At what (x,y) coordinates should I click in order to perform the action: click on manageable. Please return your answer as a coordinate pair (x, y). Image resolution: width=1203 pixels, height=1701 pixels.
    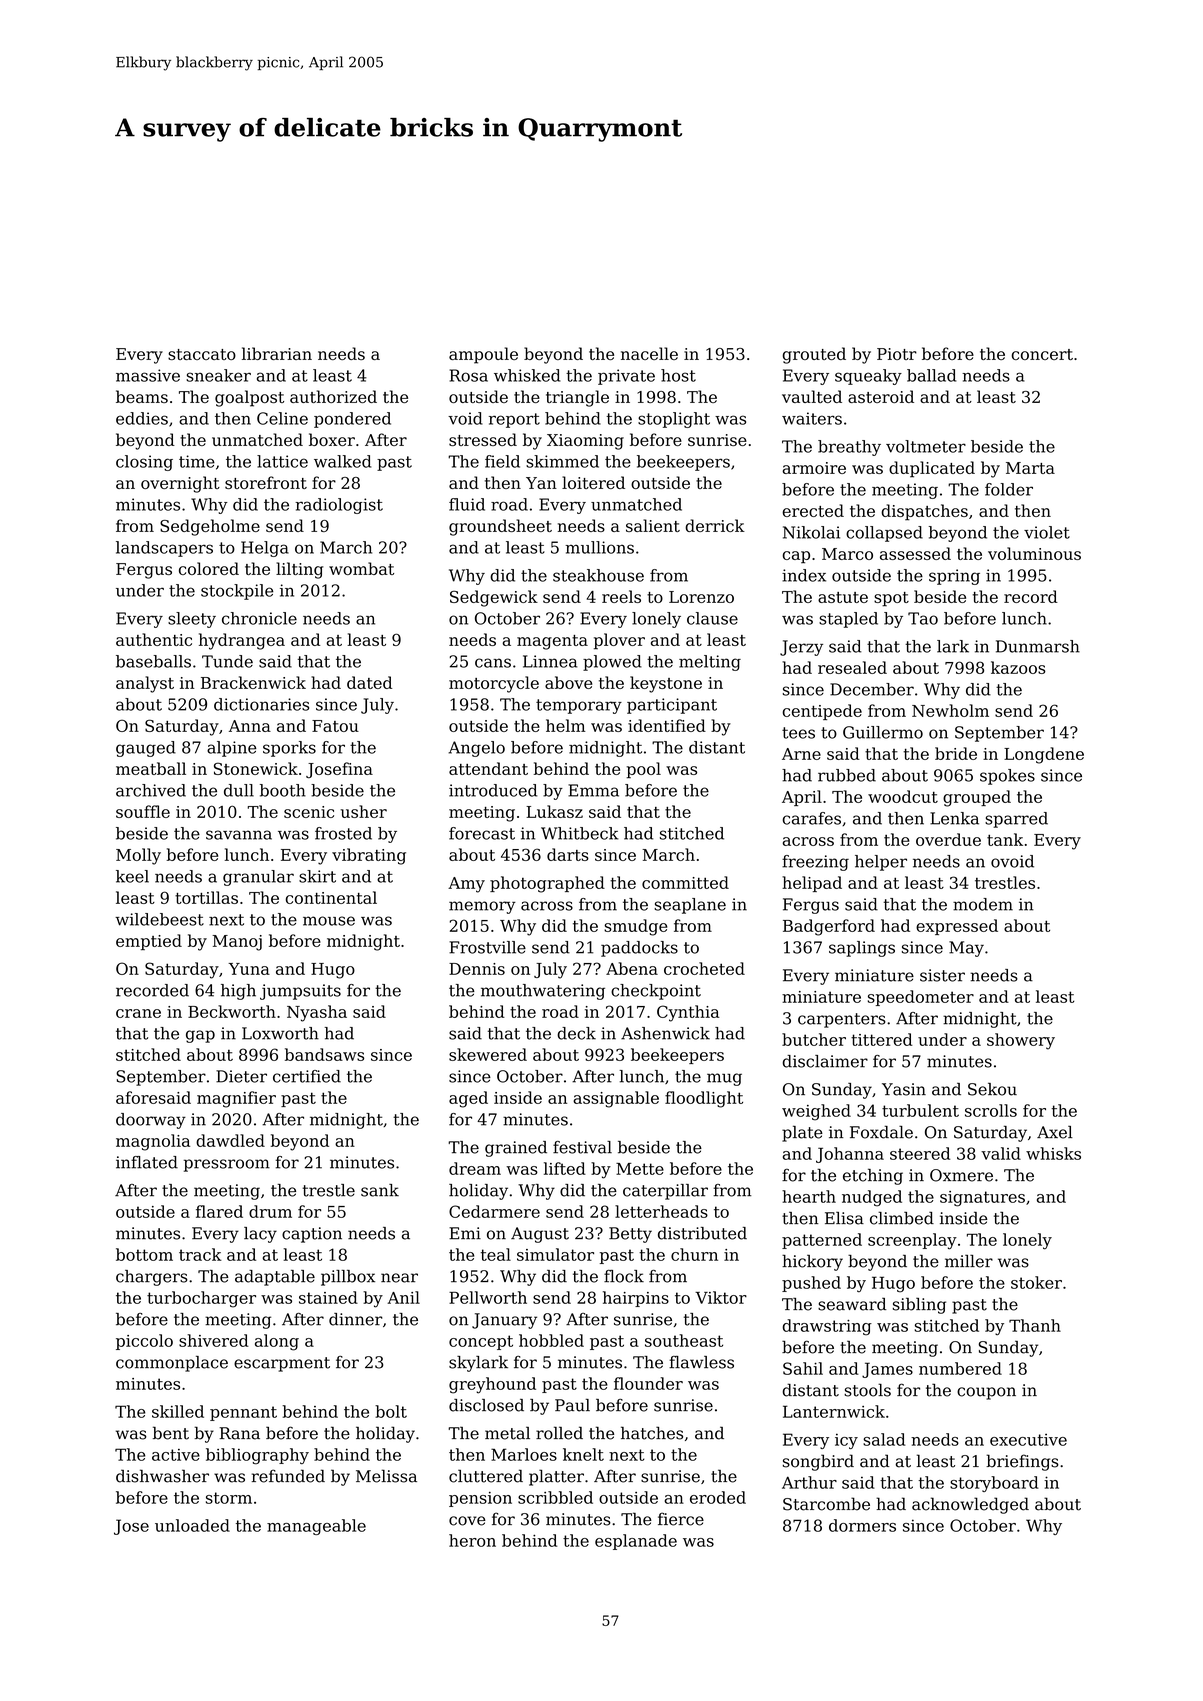
    Looking at the image, I should click on (316, 1527).
